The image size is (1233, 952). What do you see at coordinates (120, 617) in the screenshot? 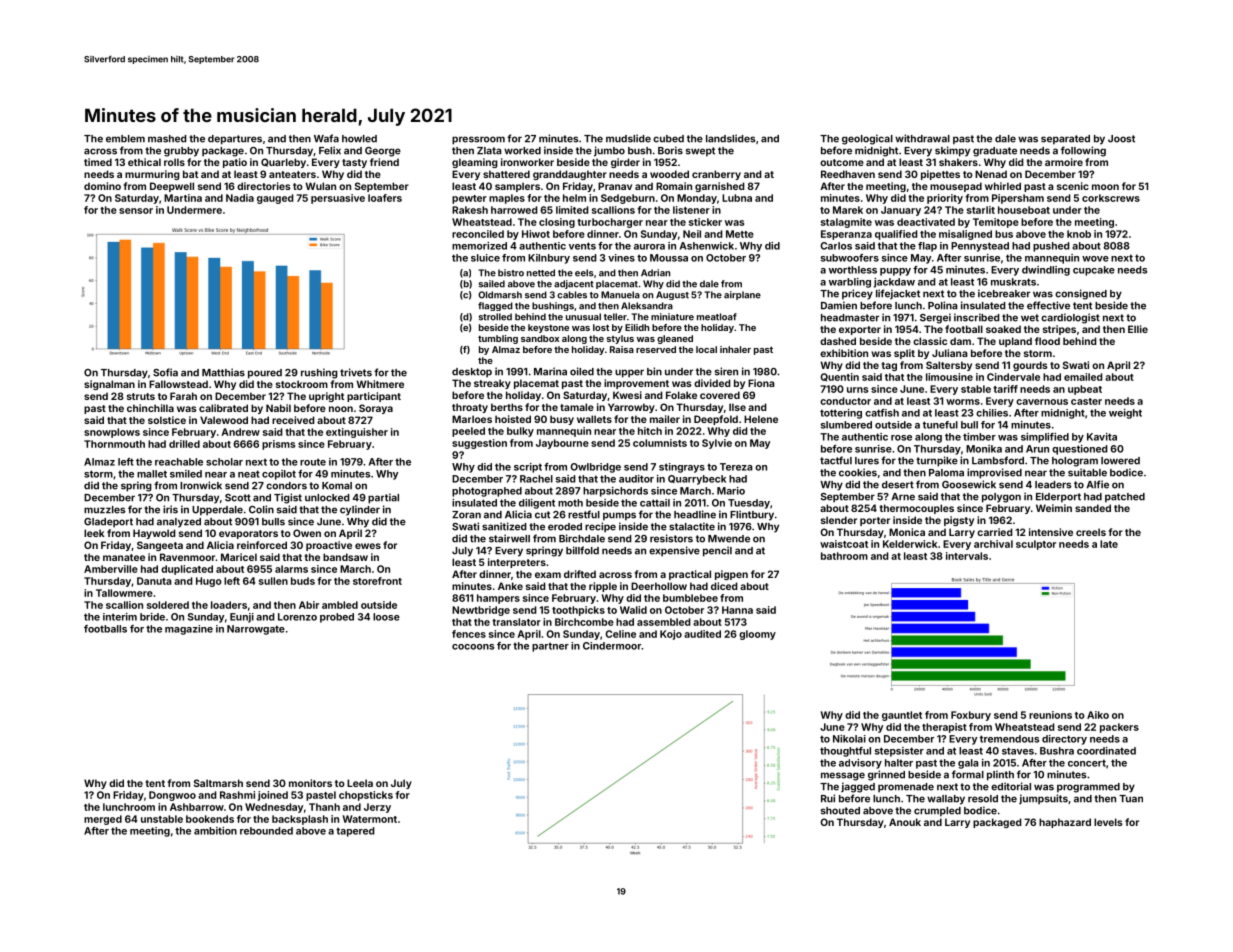
I see `interim` at bounding box center [120, 617].
